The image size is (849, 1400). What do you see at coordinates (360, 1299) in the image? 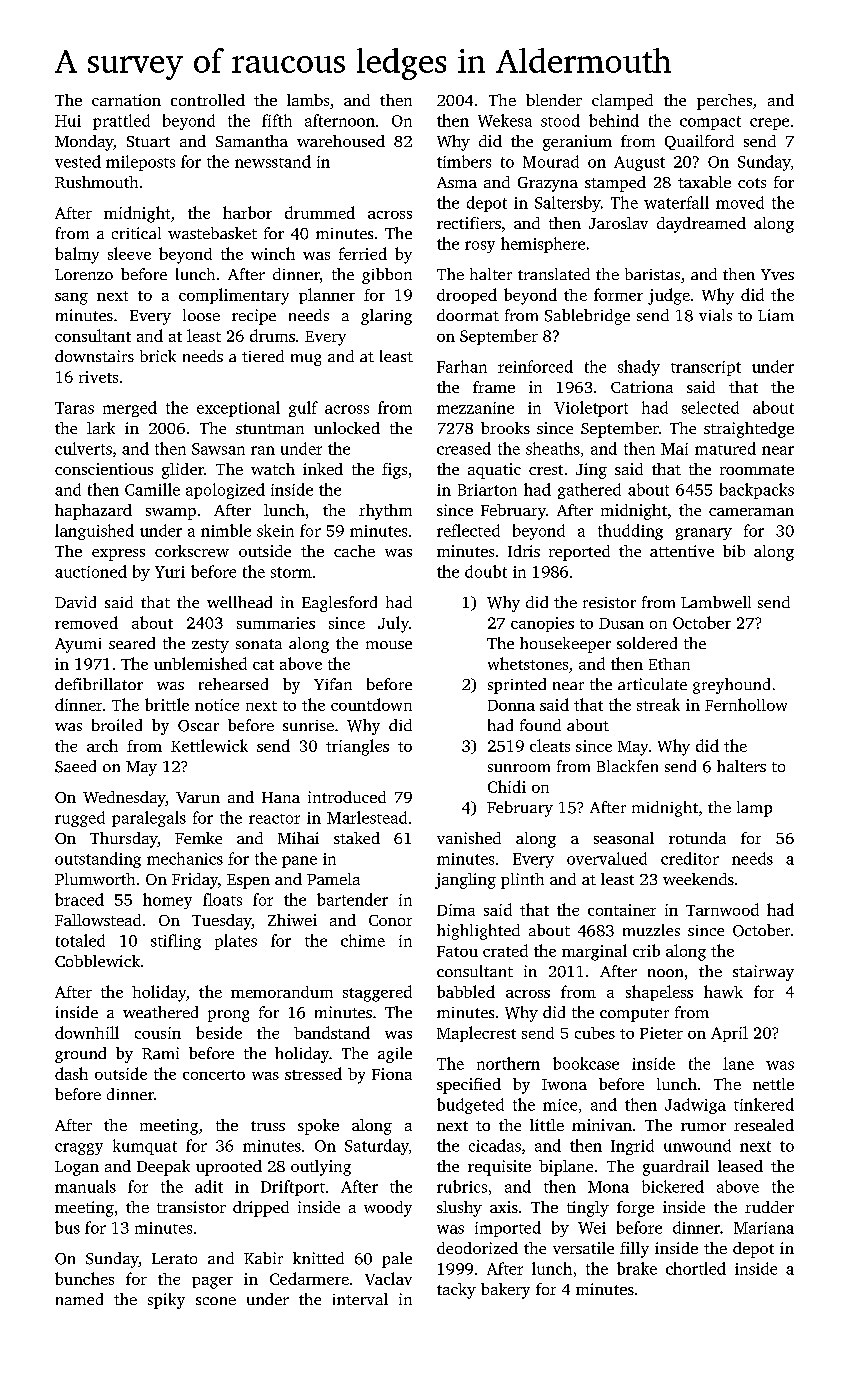
I see `interval` at bounding box center [360, 1299].
